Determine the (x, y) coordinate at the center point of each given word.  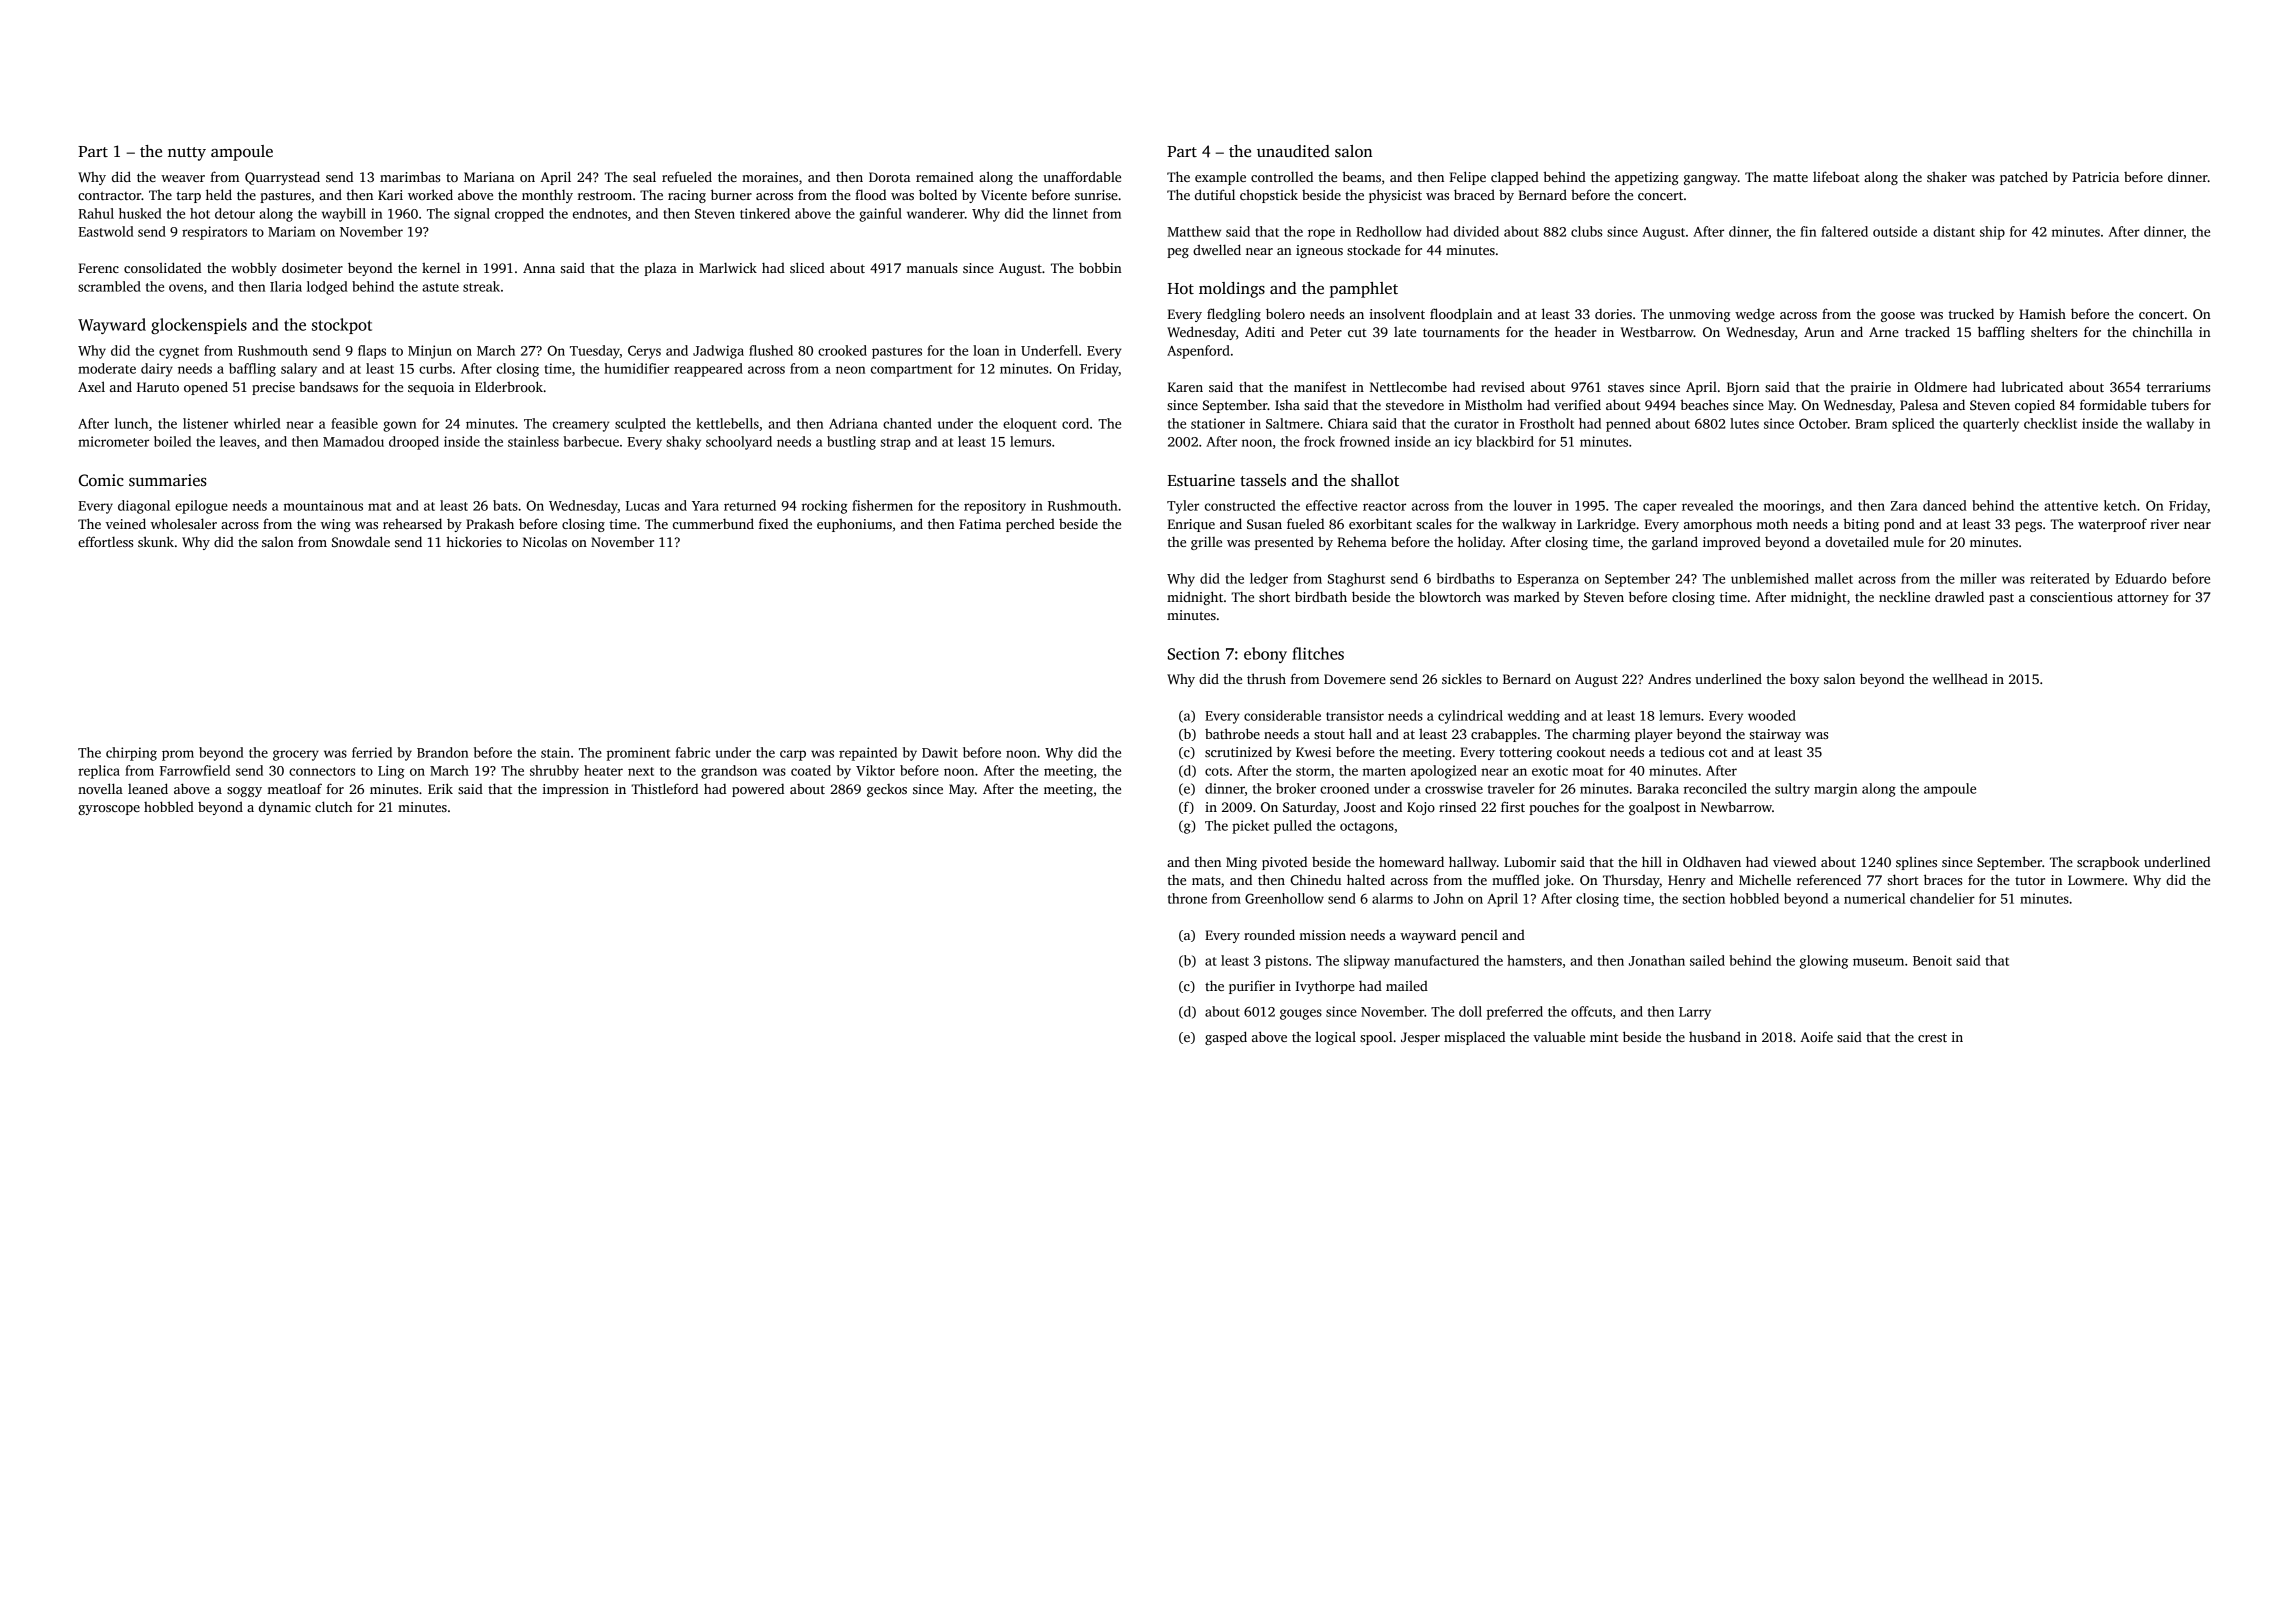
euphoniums (854, 525)
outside (1895, 231)
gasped (1226, 1038)
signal (472, 215)
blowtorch (1450, 596)
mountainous (323, 505)
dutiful (1215, 194)
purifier (1252, 987)
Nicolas (545, 541)
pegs (2028, 527)
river (2164, 524)
